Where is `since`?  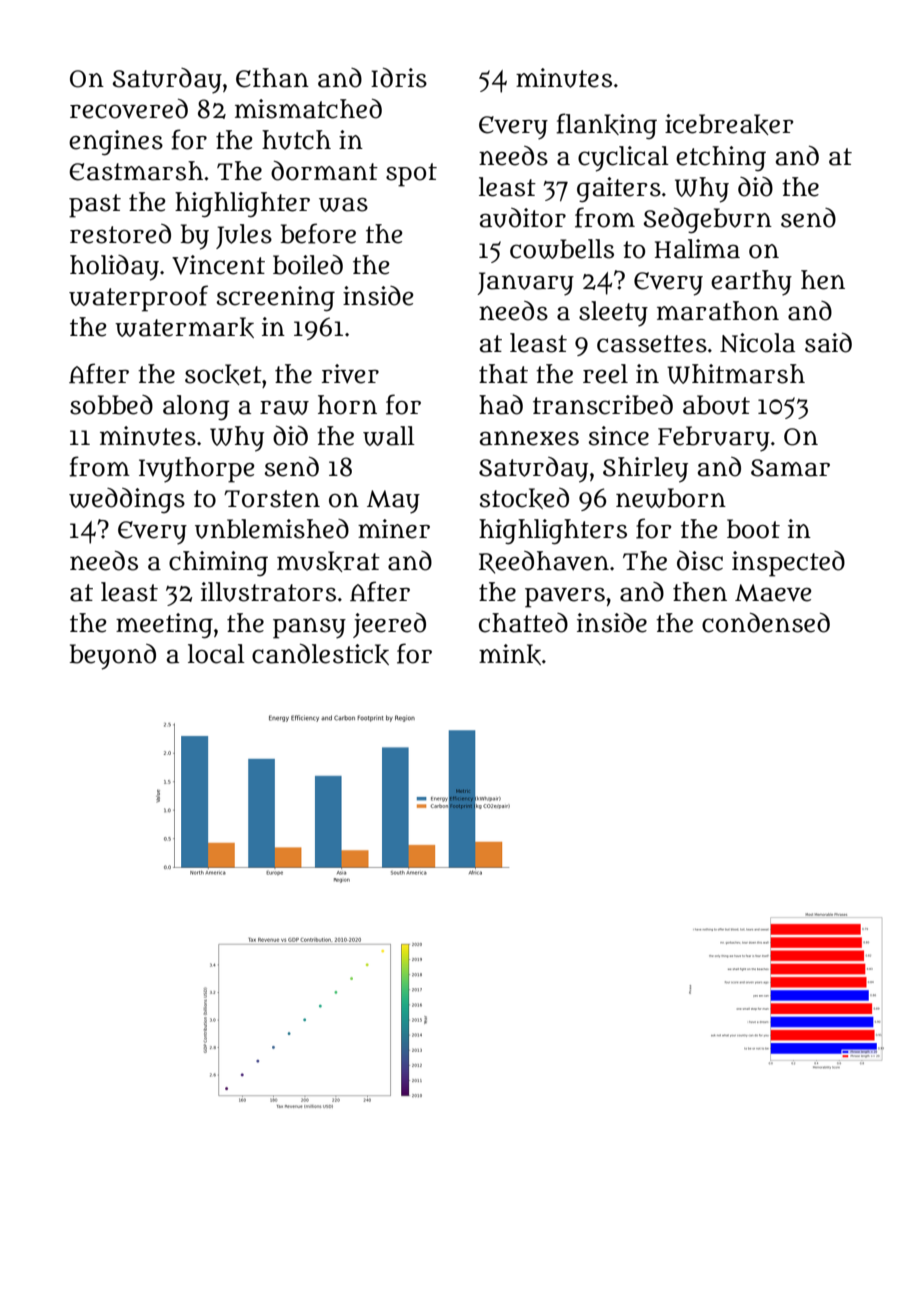
since is located at coordinates (619, 436).
